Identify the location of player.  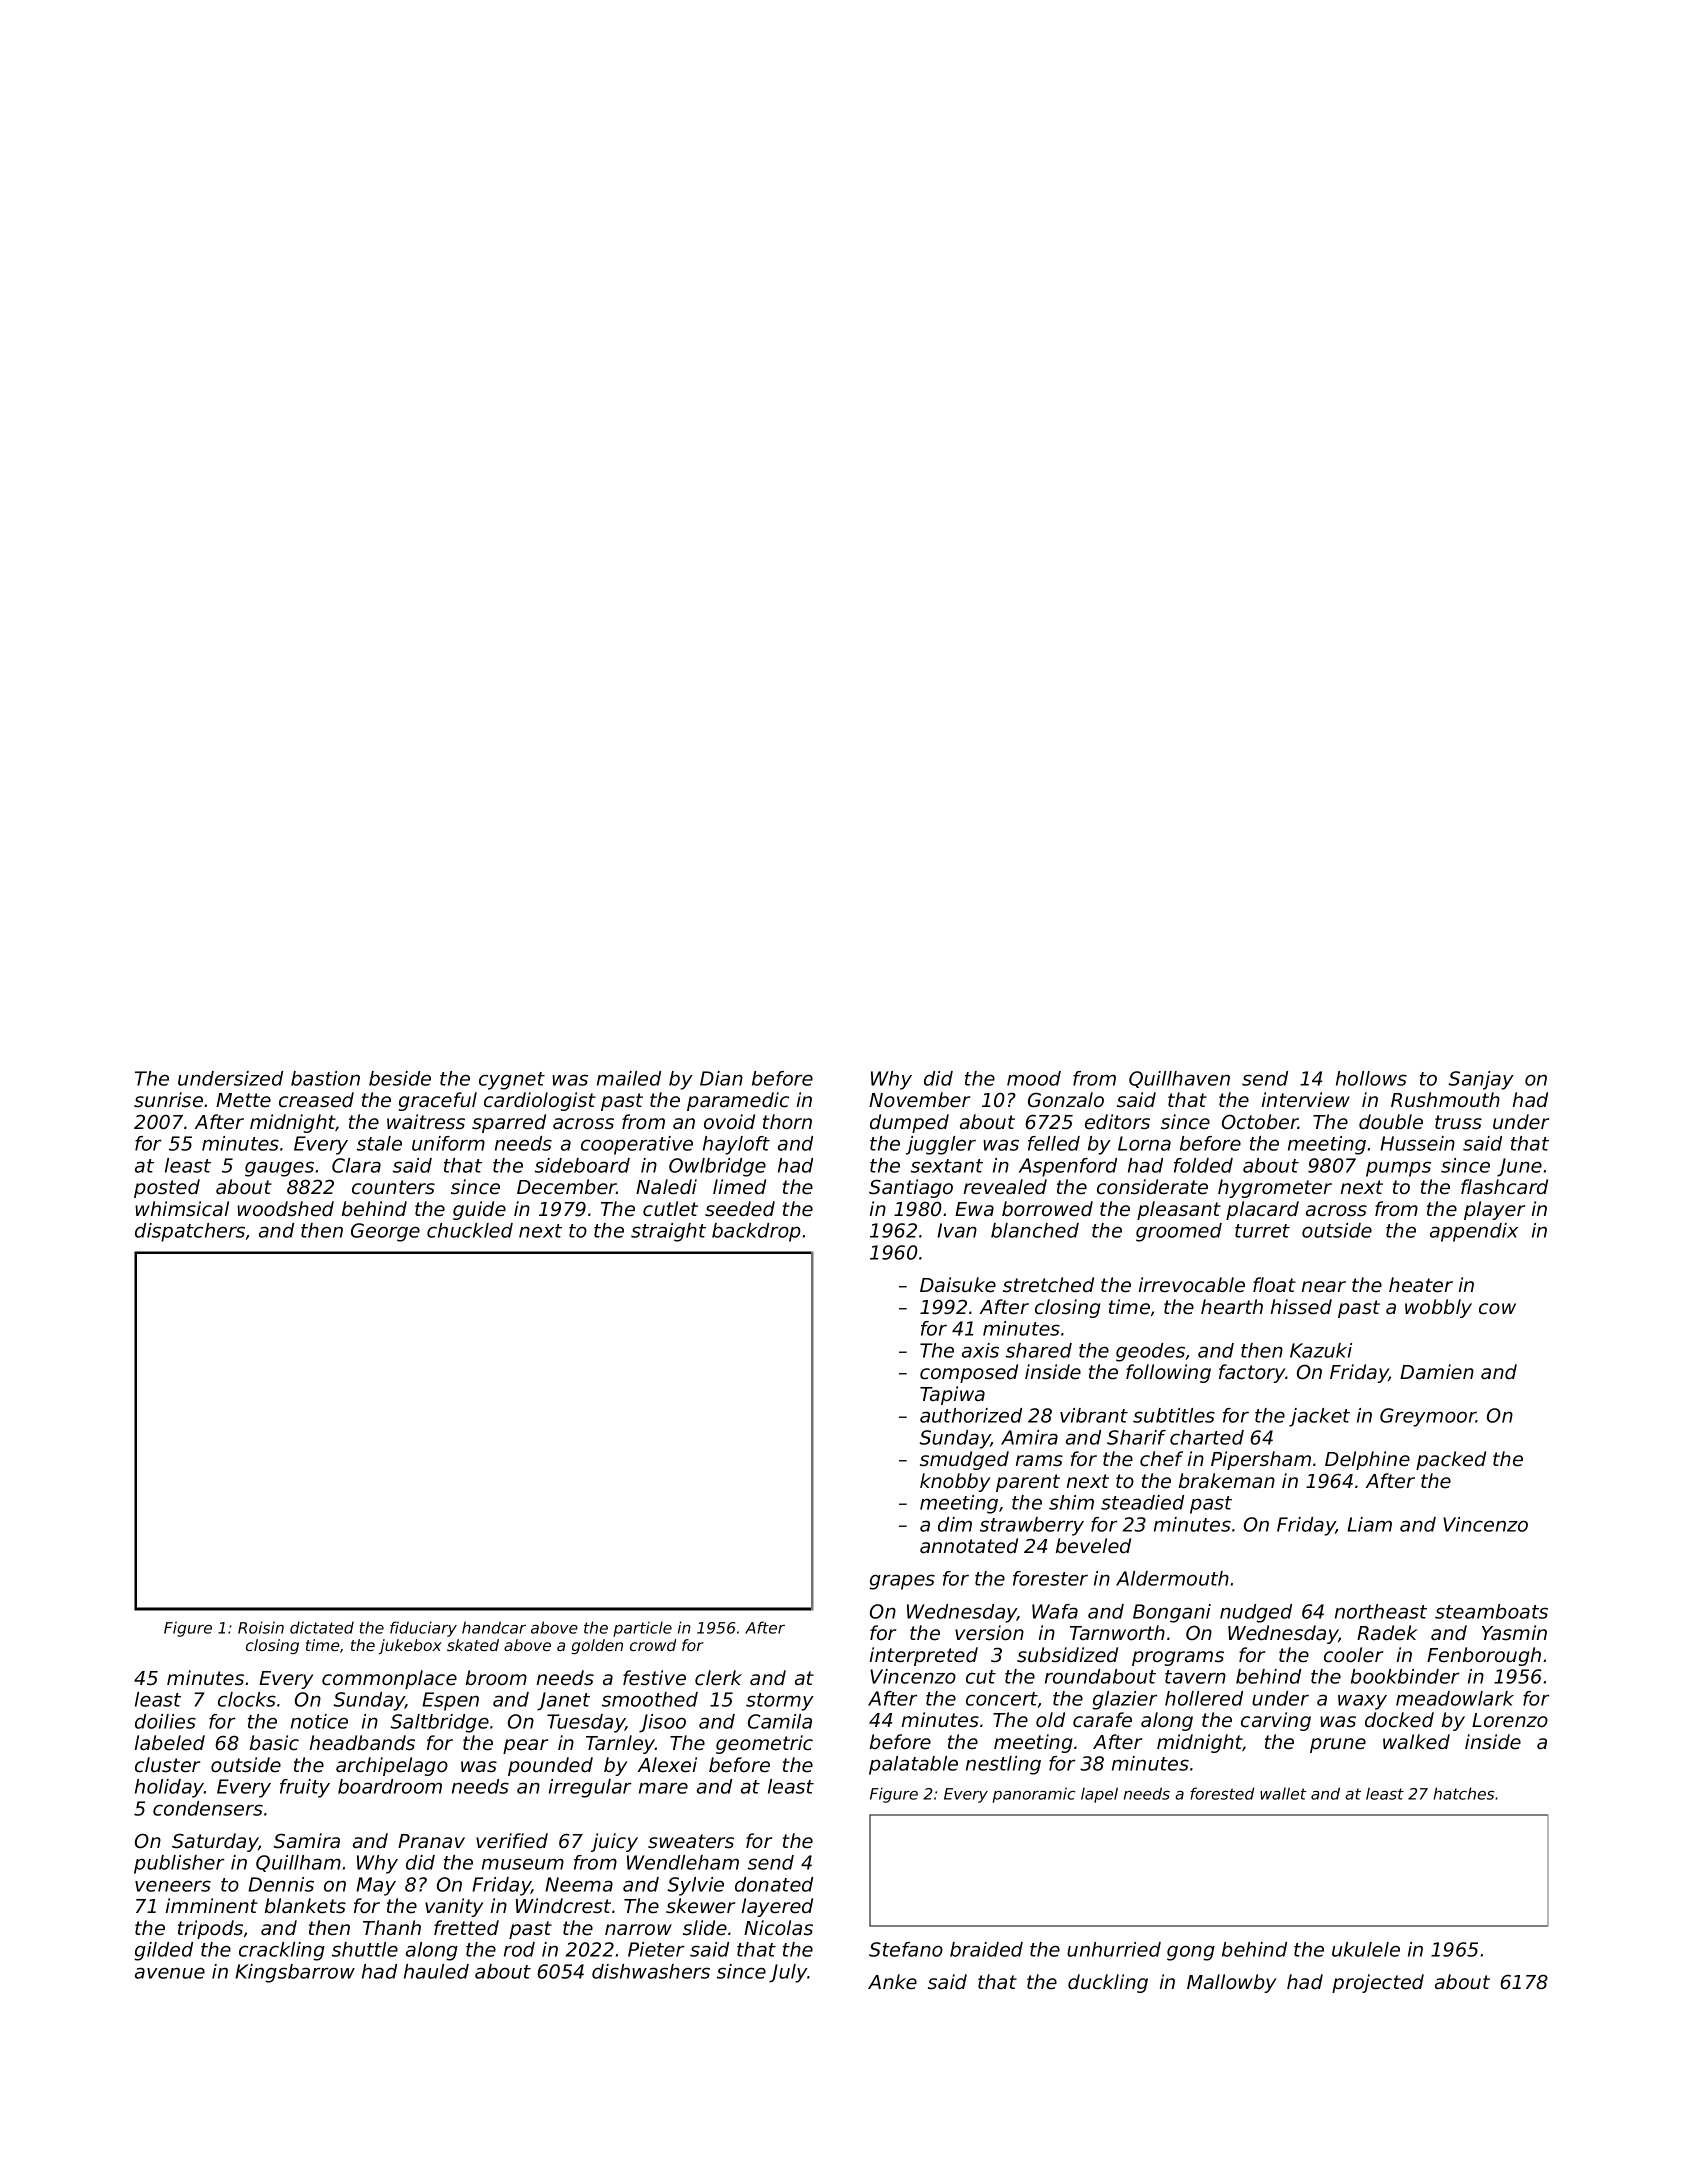
(1494, 1210).
